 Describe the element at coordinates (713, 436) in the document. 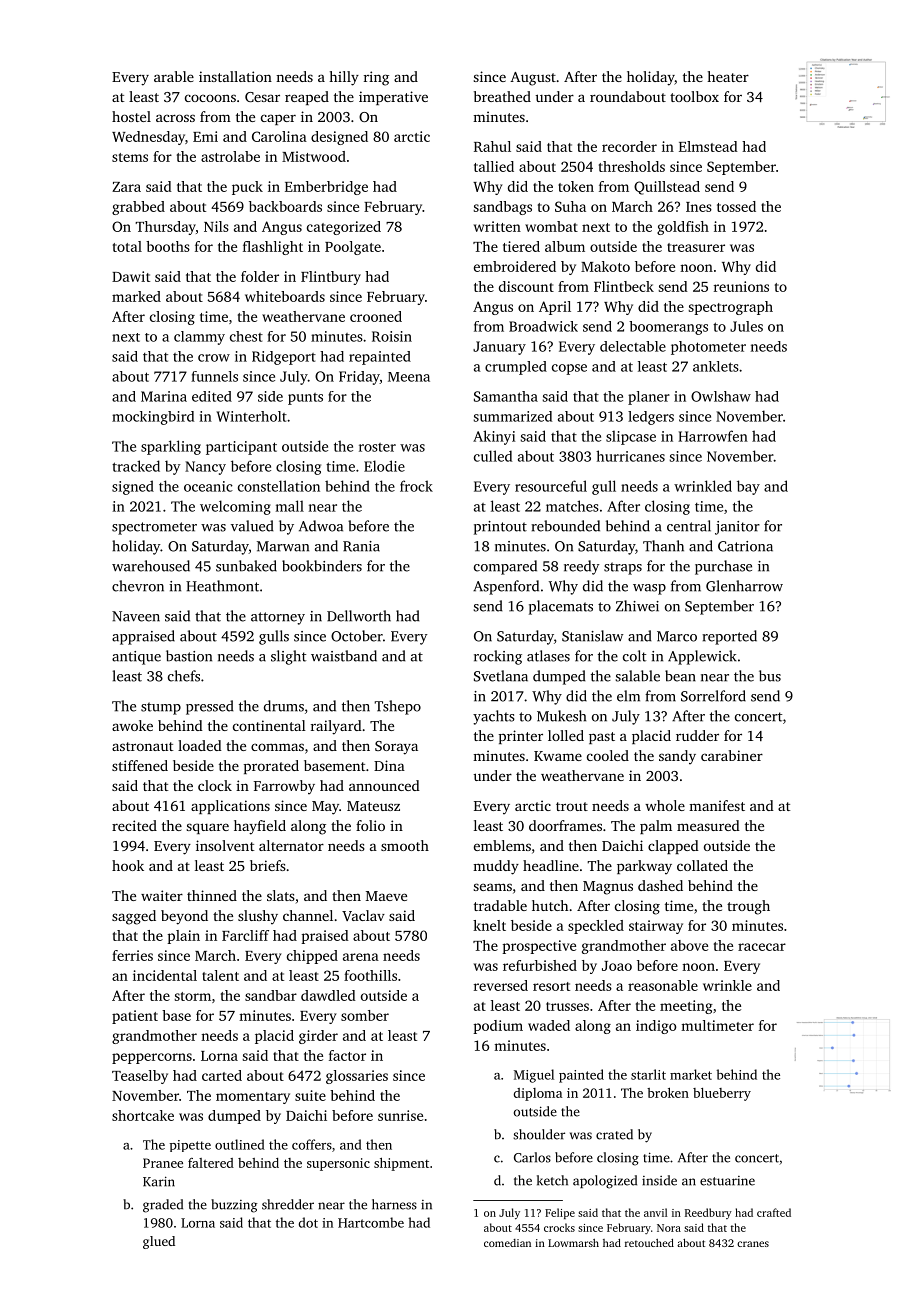

I see `Harrowfen` at that location.
